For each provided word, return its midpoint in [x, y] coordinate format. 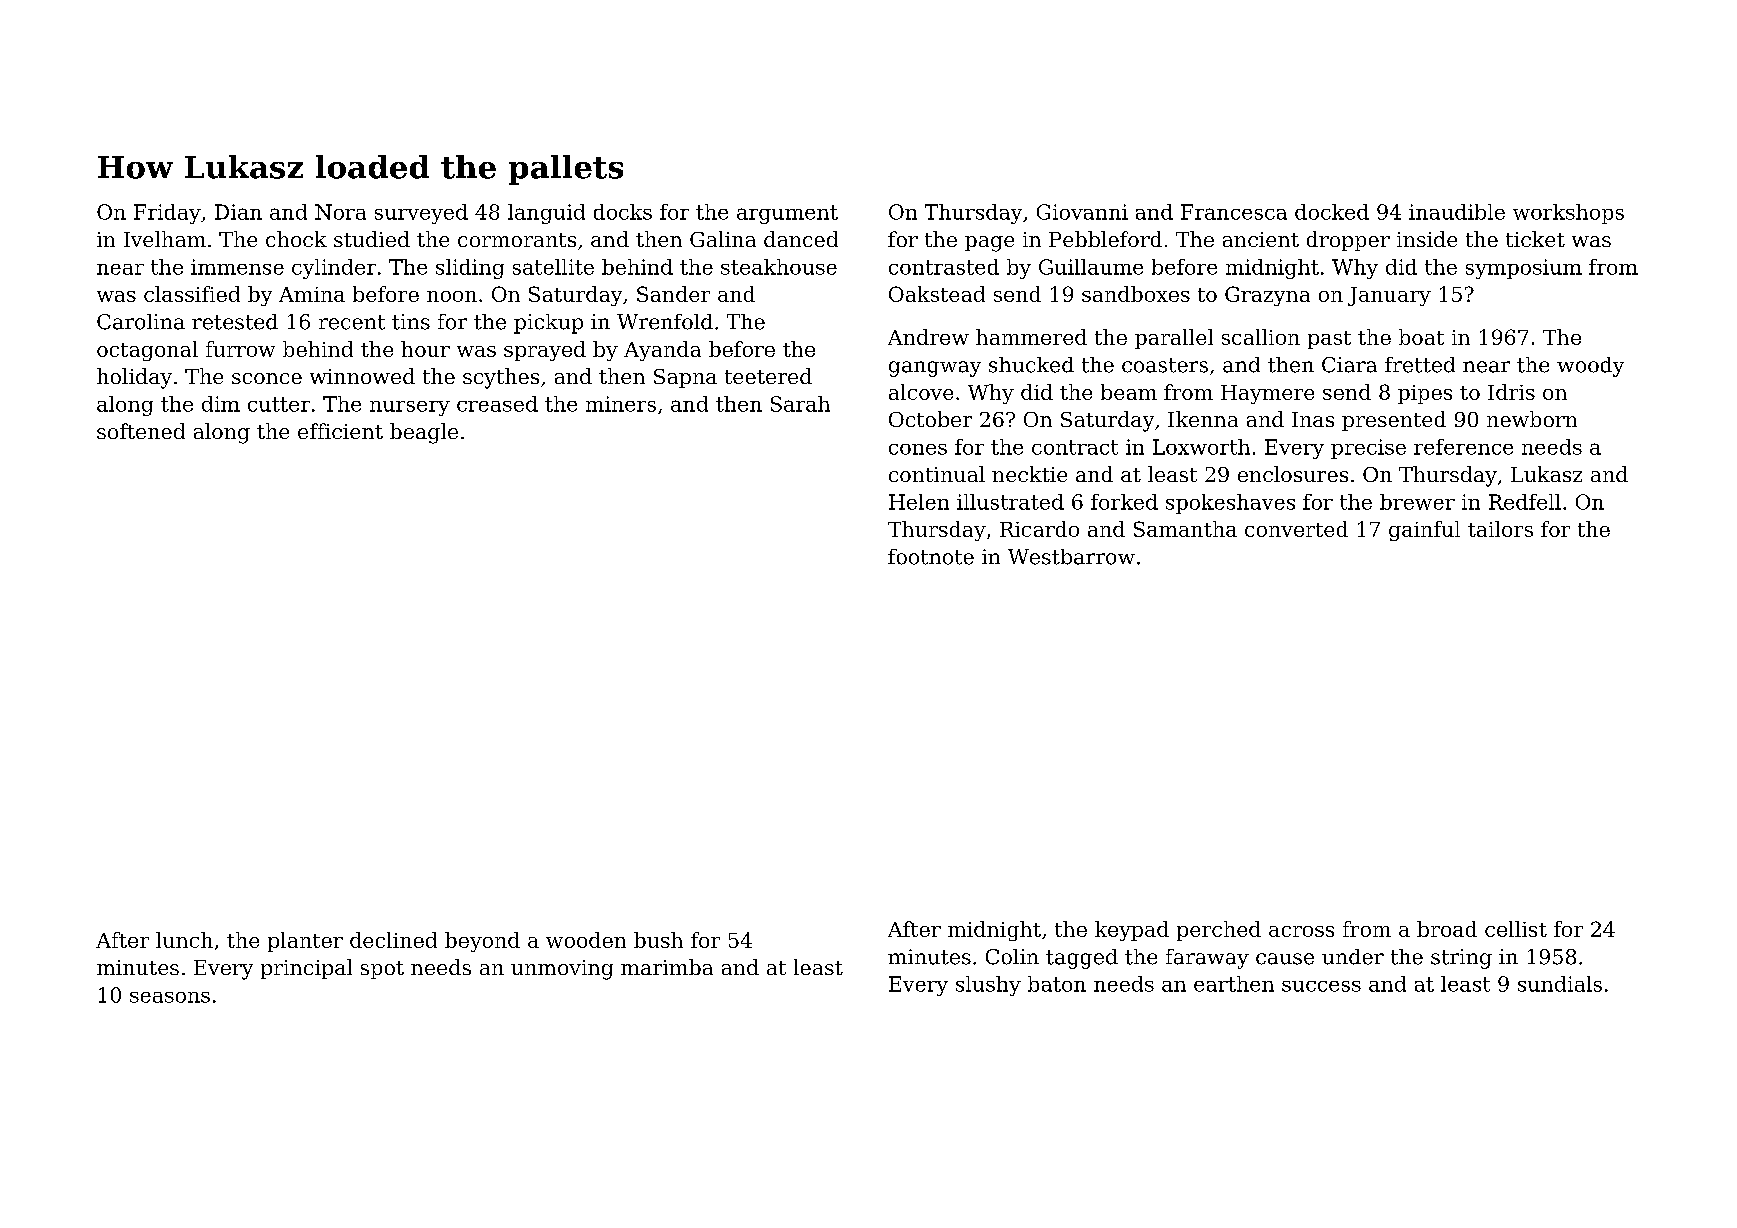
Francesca [1234, 212]
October [930, 419]
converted [1296, 529]
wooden [586, 940]
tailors [1500, 529]
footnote [931, 557]
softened [141, 431]
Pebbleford [1105, 239]
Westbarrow [1071, 557]
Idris [1511, 392]
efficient [340, 431]
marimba [667, 967]
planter [305, 942]
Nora [340, 212]
